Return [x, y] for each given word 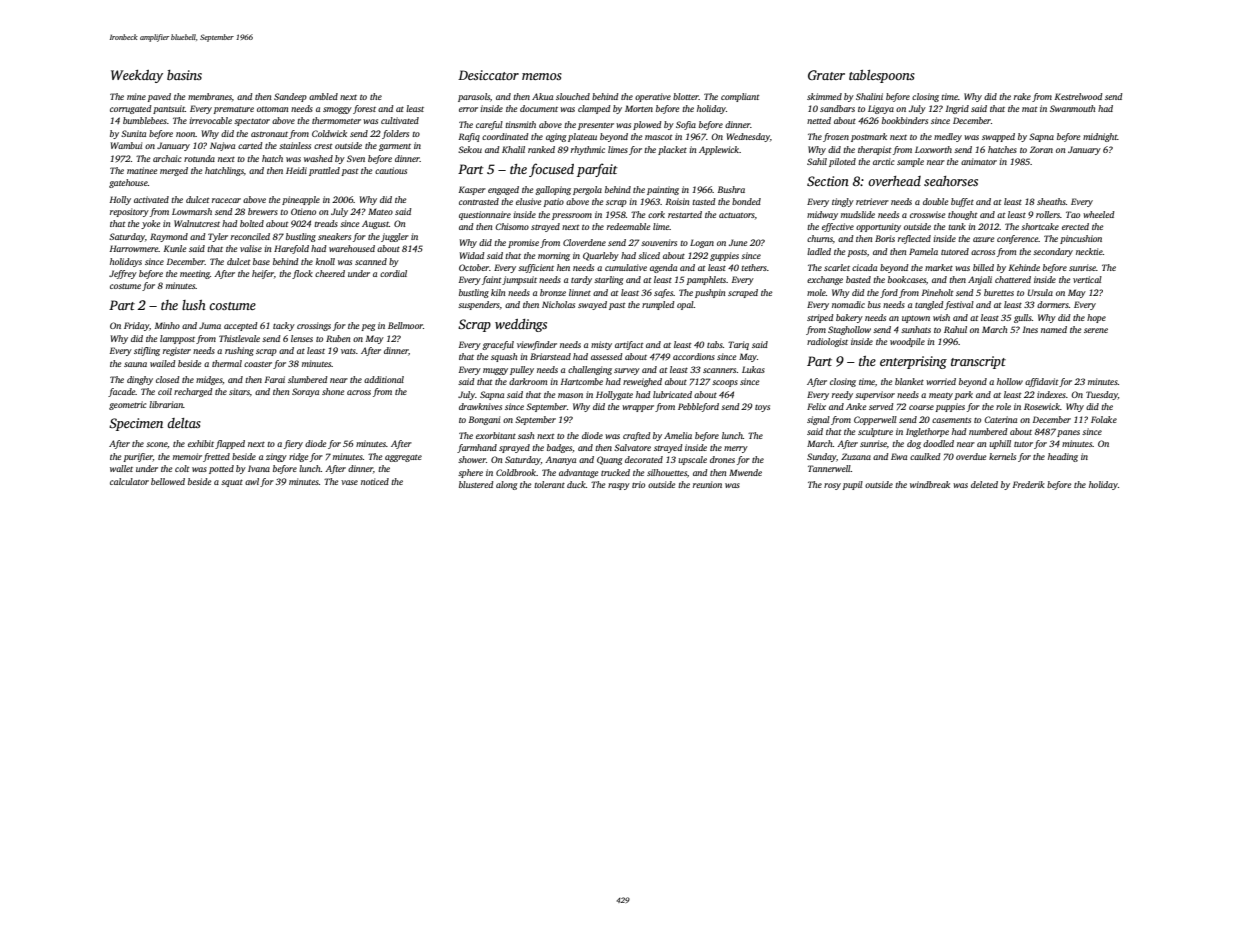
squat [232, 483]
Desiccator [488, 75]
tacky [284, 326]
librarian [166, 404]
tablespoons [882, 76]
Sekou [470, 149]
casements [951, 420]
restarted [685, 214]
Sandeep [290, 97]
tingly [843, 202]
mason [570, 395]
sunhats [916, 329]
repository [129, 212]
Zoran [1041, 149]
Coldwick [329, 133]
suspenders [479, 305]
